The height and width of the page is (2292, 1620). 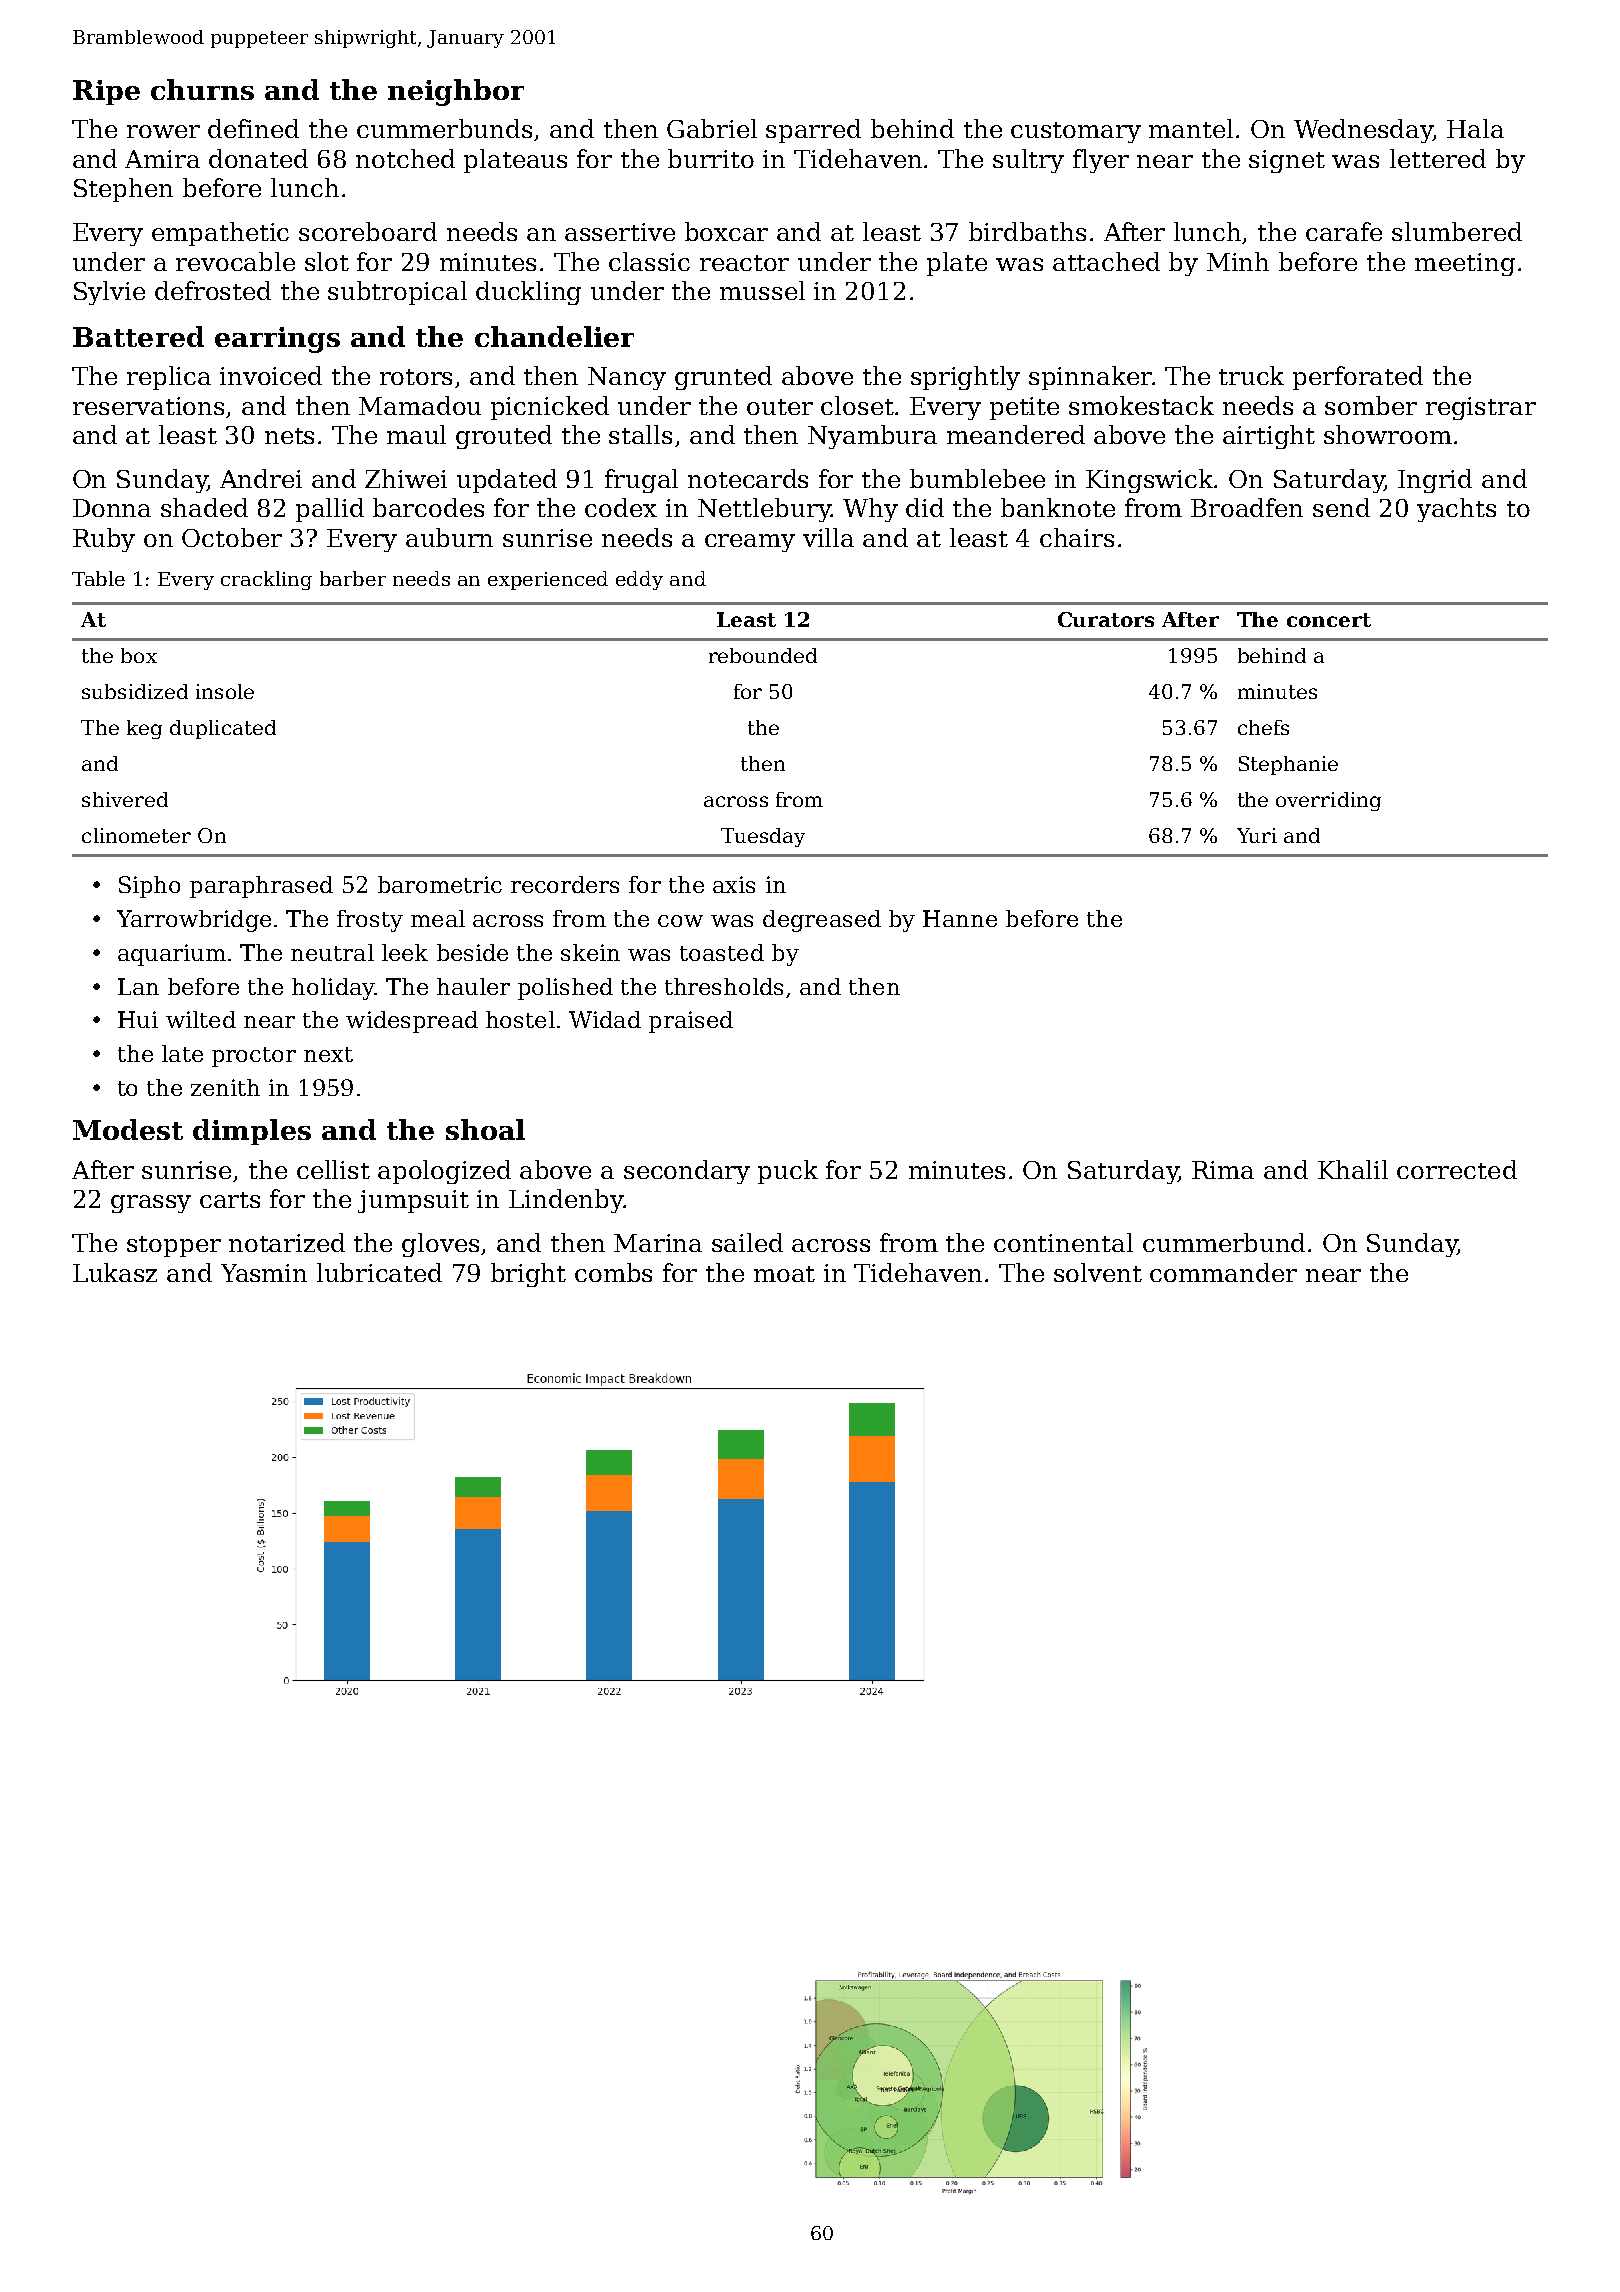 What do you see at coordinates (106, 92) in the page?
I see `Ripe` at bounding box center [106, 92].
